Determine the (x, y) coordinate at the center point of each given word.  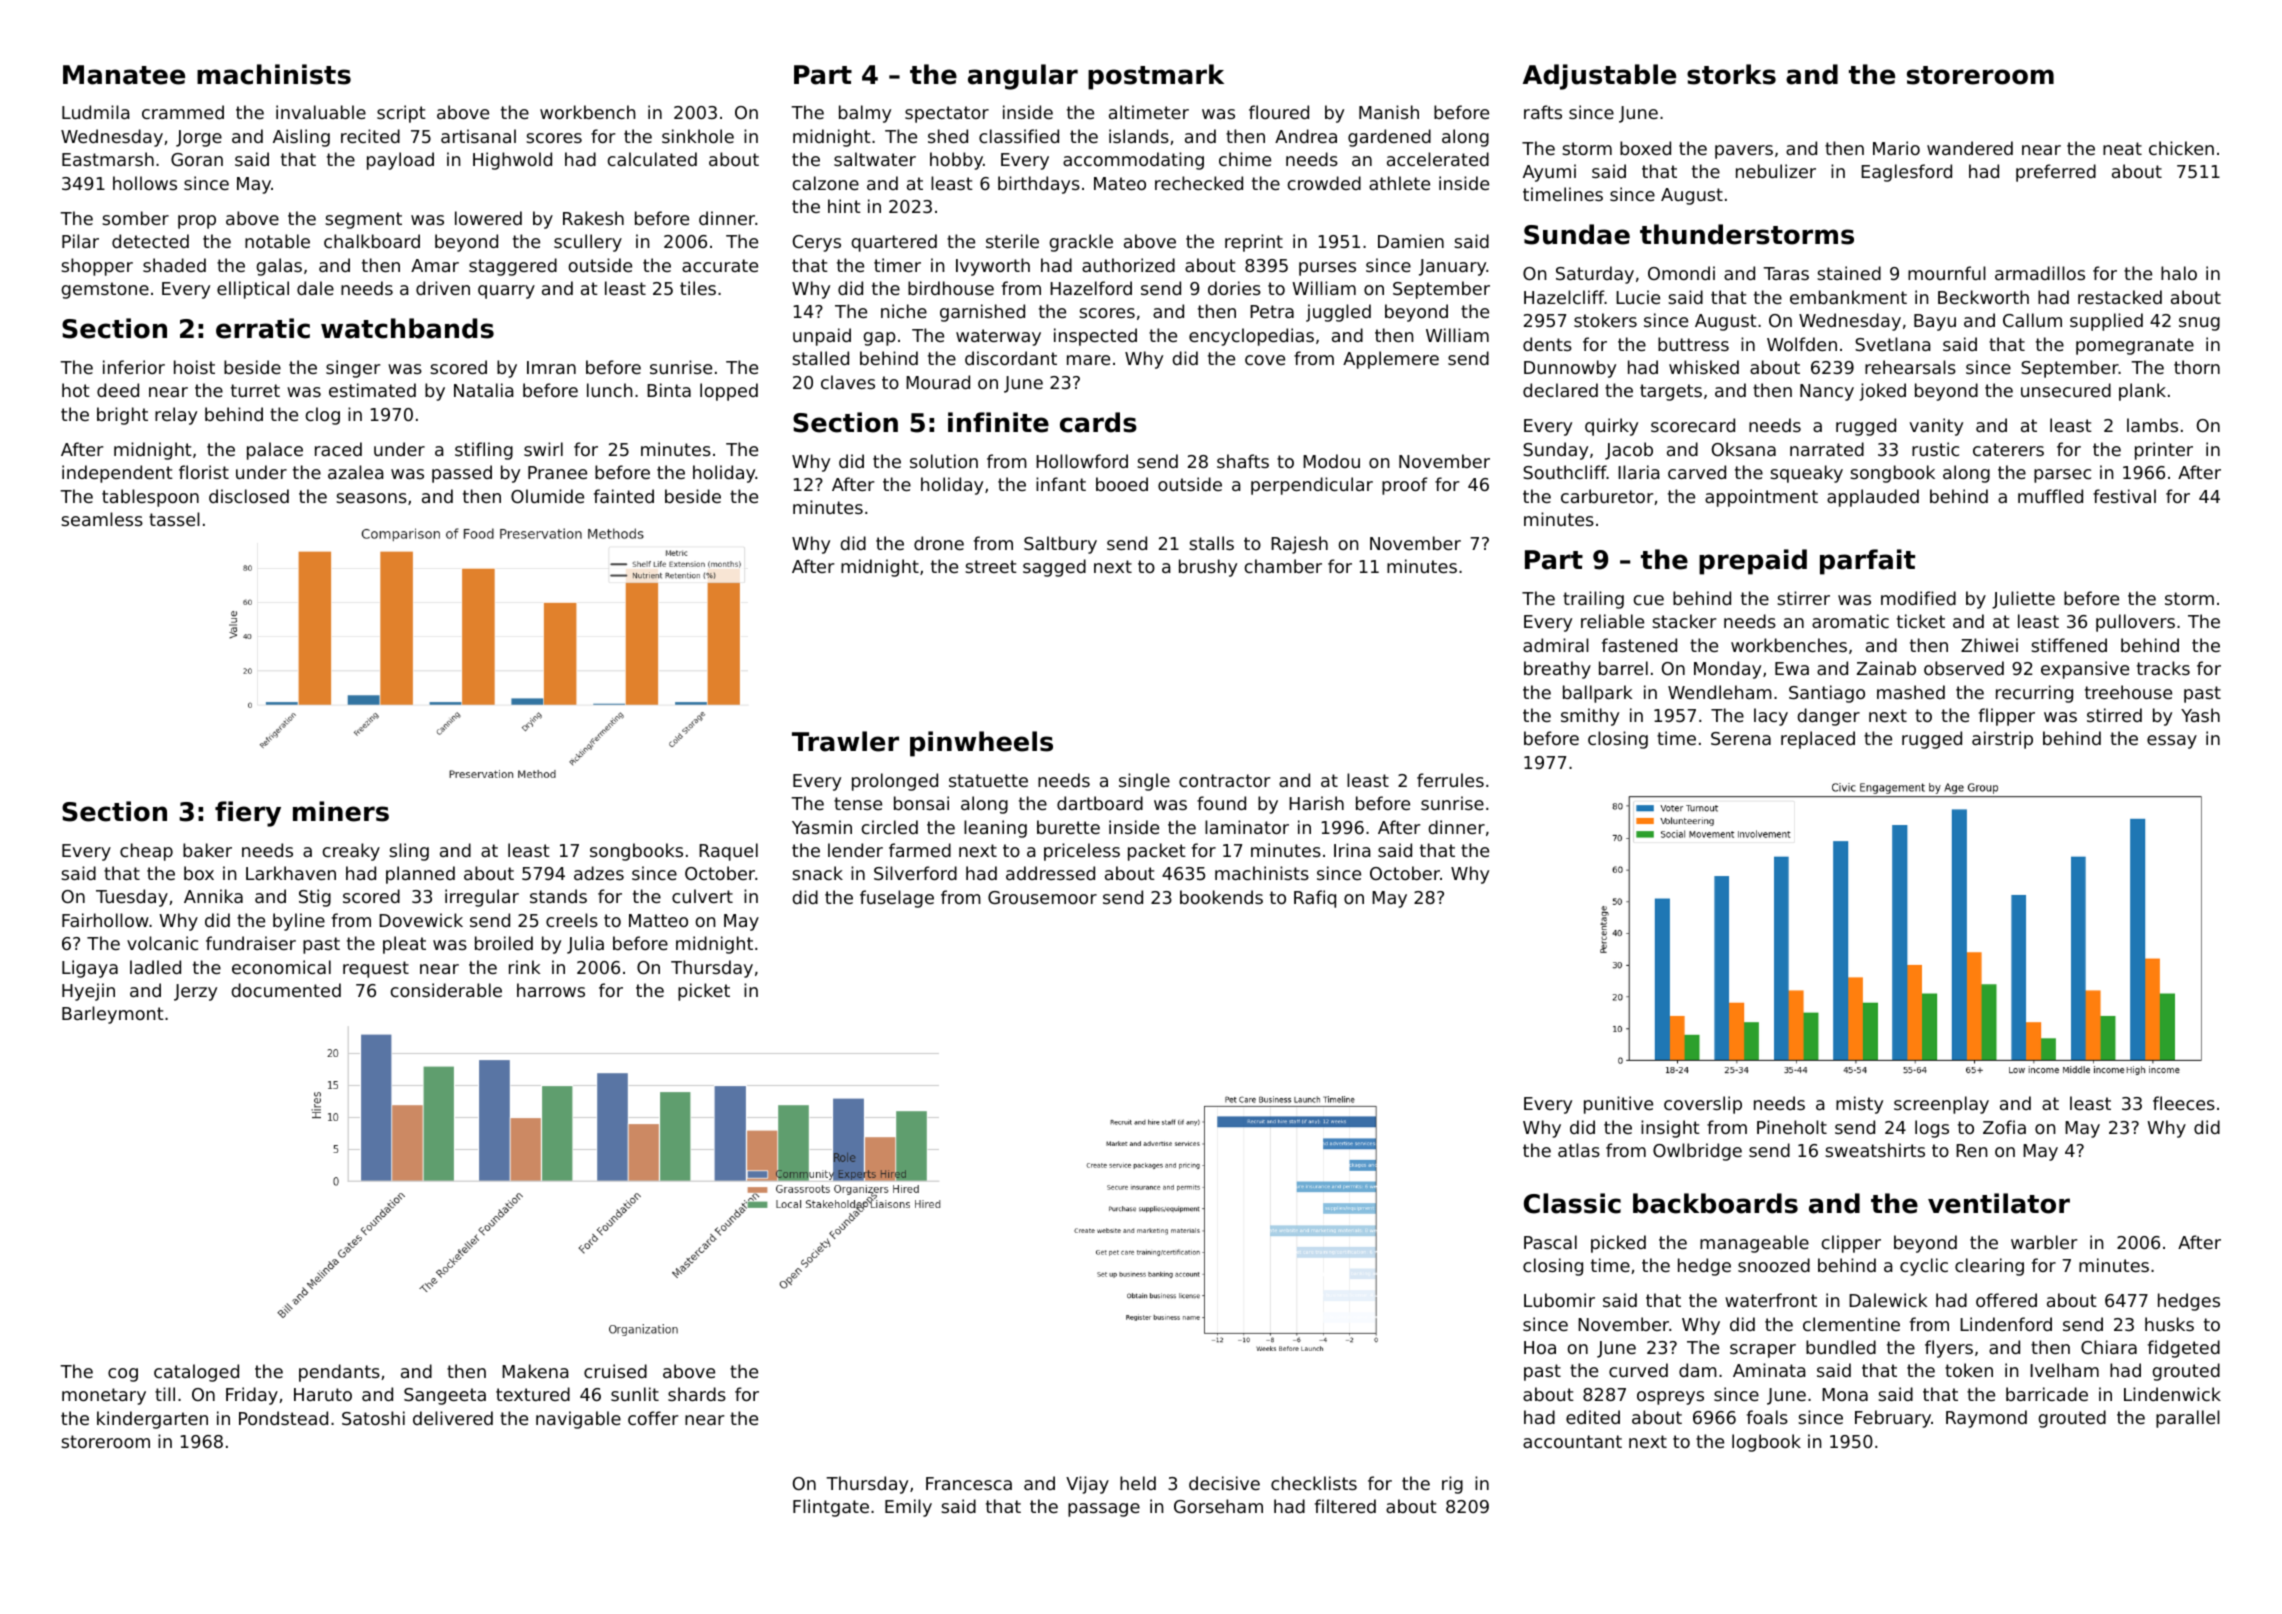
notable (277, 241)
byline (299, 922)
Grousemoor (1042, 897)
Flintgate (831, 1508)
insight (1670, 1129)
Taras (1786, 273)
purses (1327, 269)
